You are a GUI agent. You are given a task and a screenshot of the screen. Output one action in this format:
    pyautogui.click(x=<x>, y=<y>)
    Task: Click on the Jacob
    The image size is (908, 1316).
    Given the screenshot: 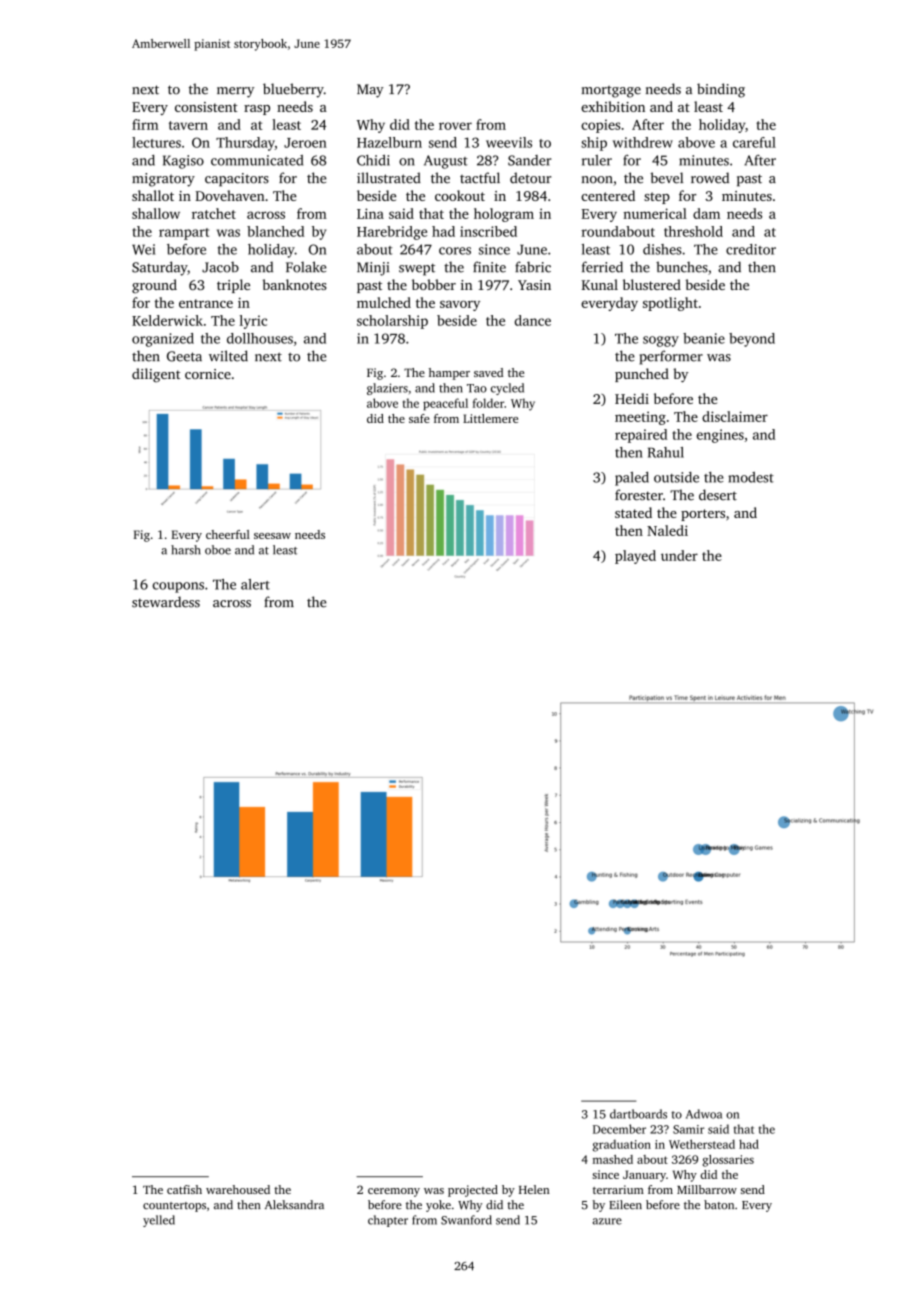 What is the action you would take?
    pyautogui.click(x=220, y=267)
